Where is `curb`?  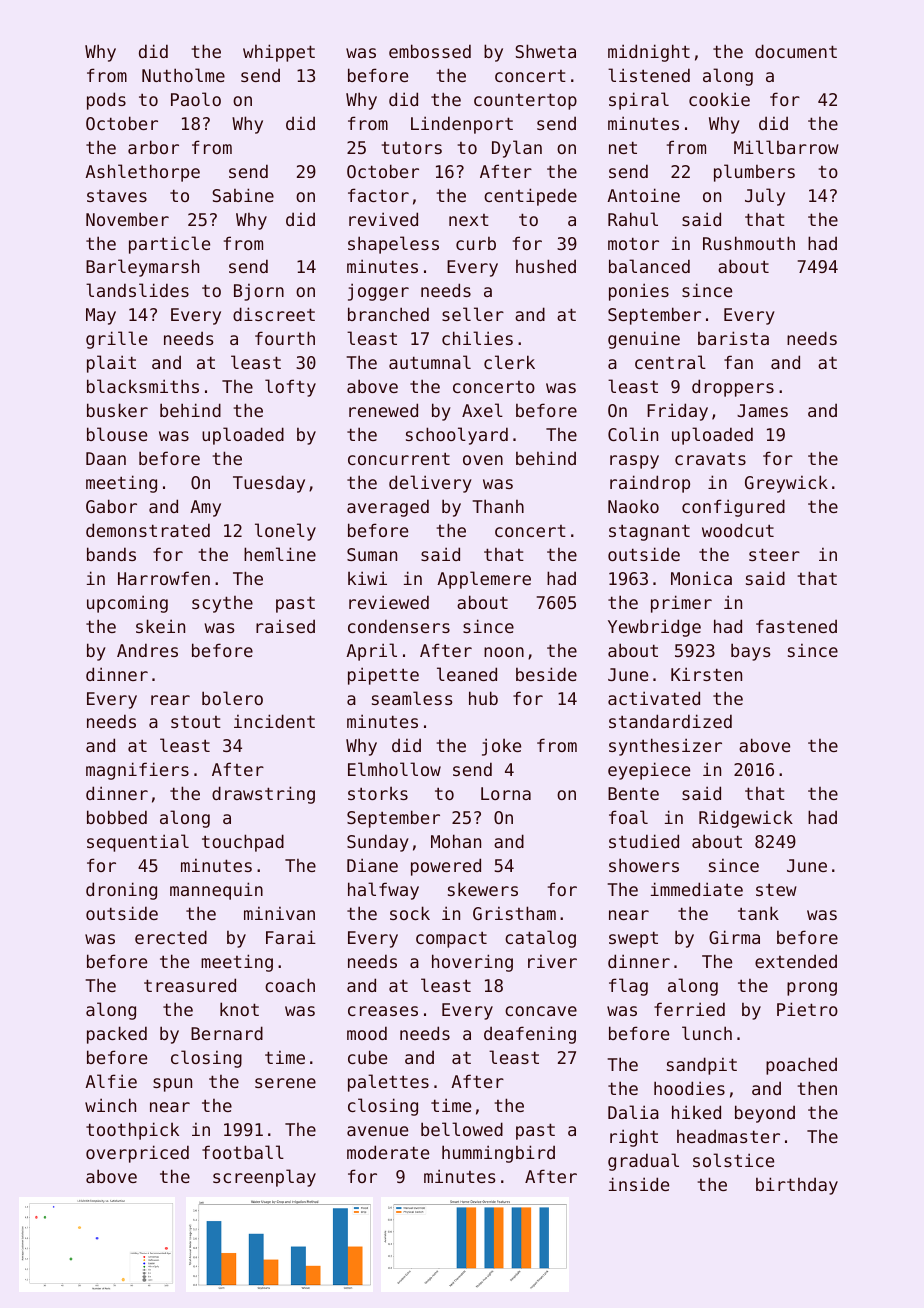 curb is located at coordinates (476, 243).
